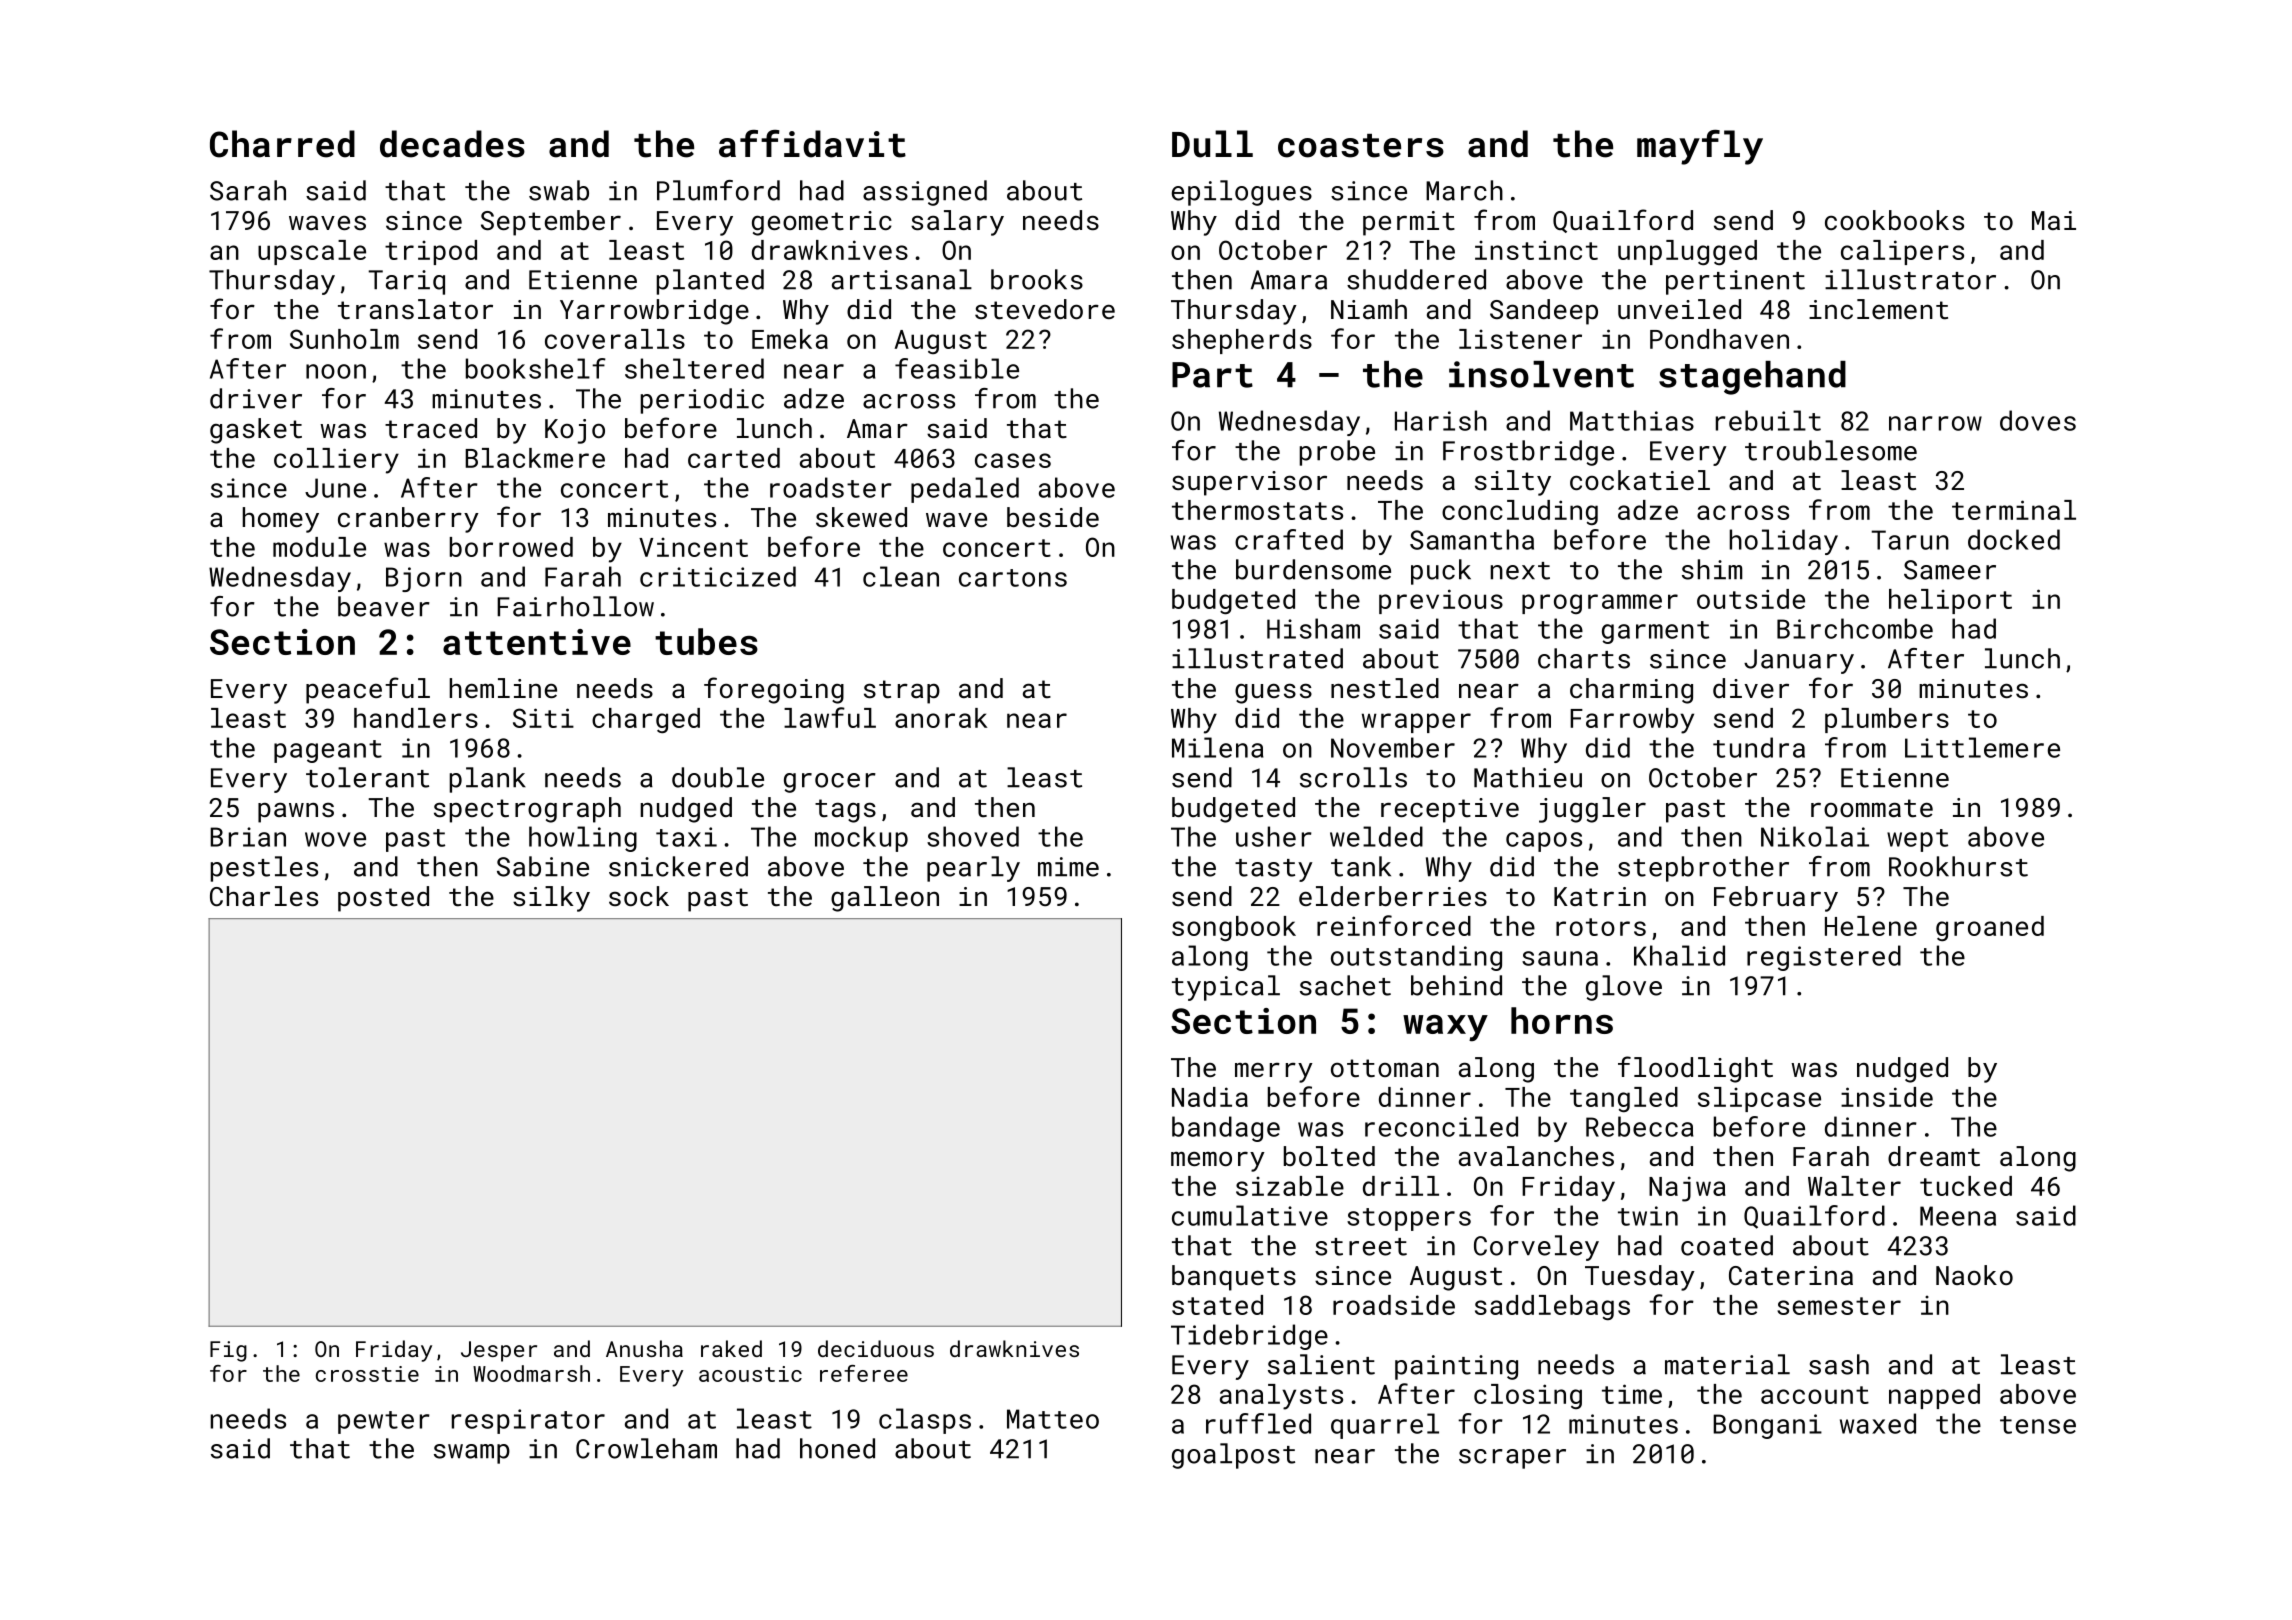 This screenshot has height=1620, width=2292. What do you see at coordinates (328, 751) in the screenshot?
I see `pageant` at bounding box center [328, 751].
